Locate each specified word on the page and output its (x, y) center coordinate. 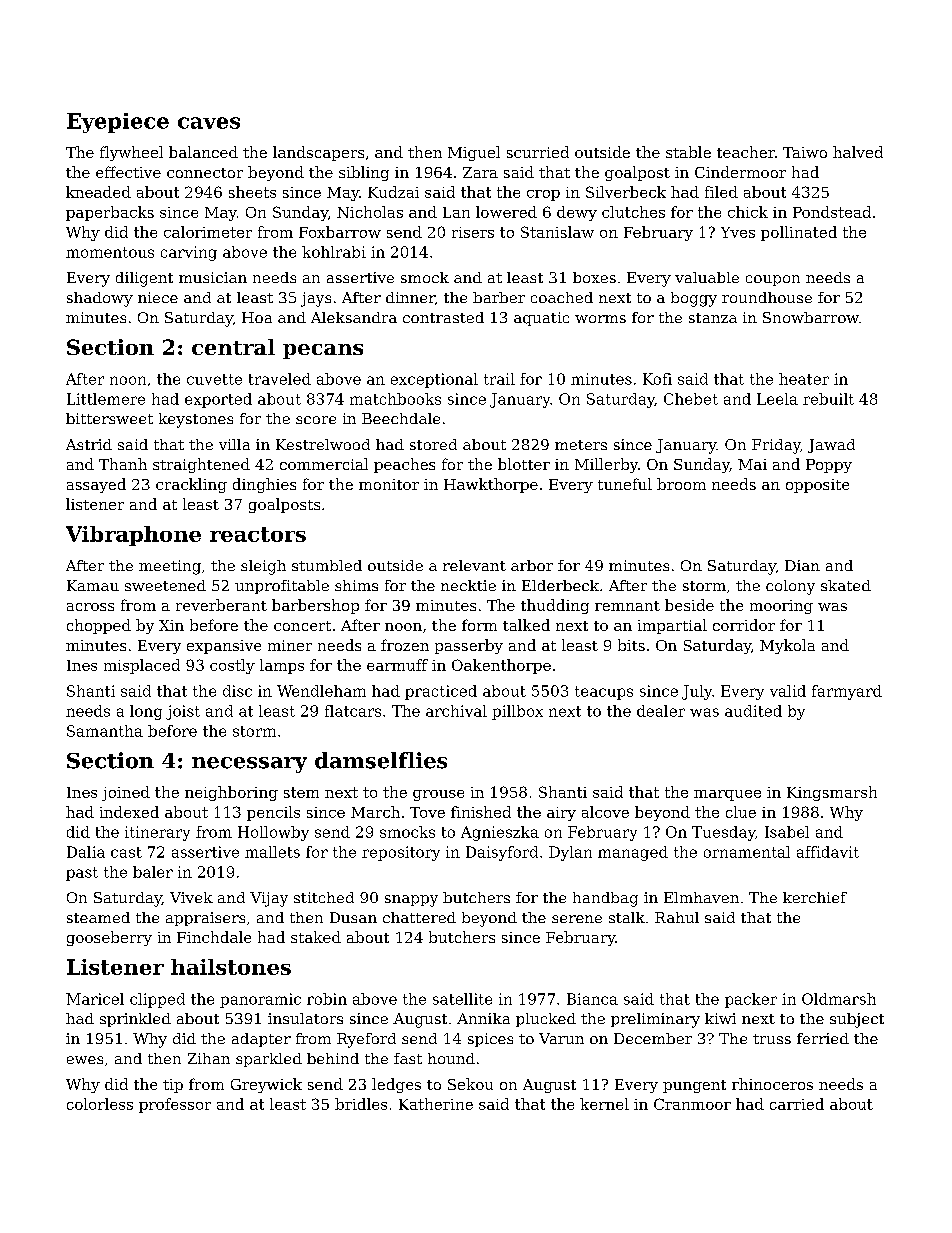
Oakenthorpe (501, 666)
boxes (594, 277)
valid (788, 691)
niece (158, 297)
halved (858, 152)
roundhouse (767, 297)
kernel (604, 1104)
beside (689, 605)
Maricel (95, 999)
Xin (171, 625)
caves (209, 123)
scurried (538, 152)
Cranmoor (692, 1104)
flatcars (353, 711)
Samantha (105, 731)
